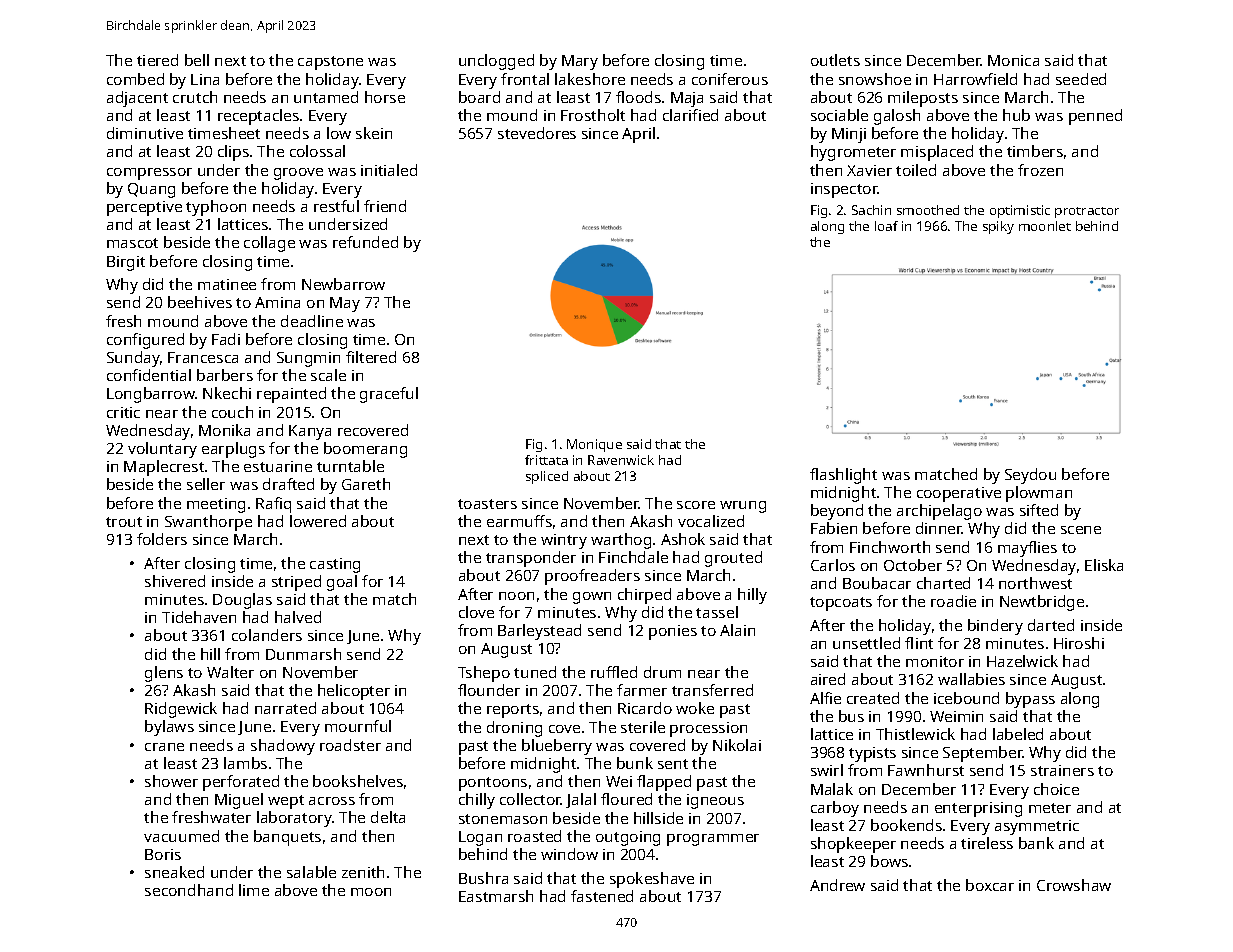  What do you see at coordinates (715, 801) in the screenshot?
I see `igneous` at bounding box center [715, 801].
